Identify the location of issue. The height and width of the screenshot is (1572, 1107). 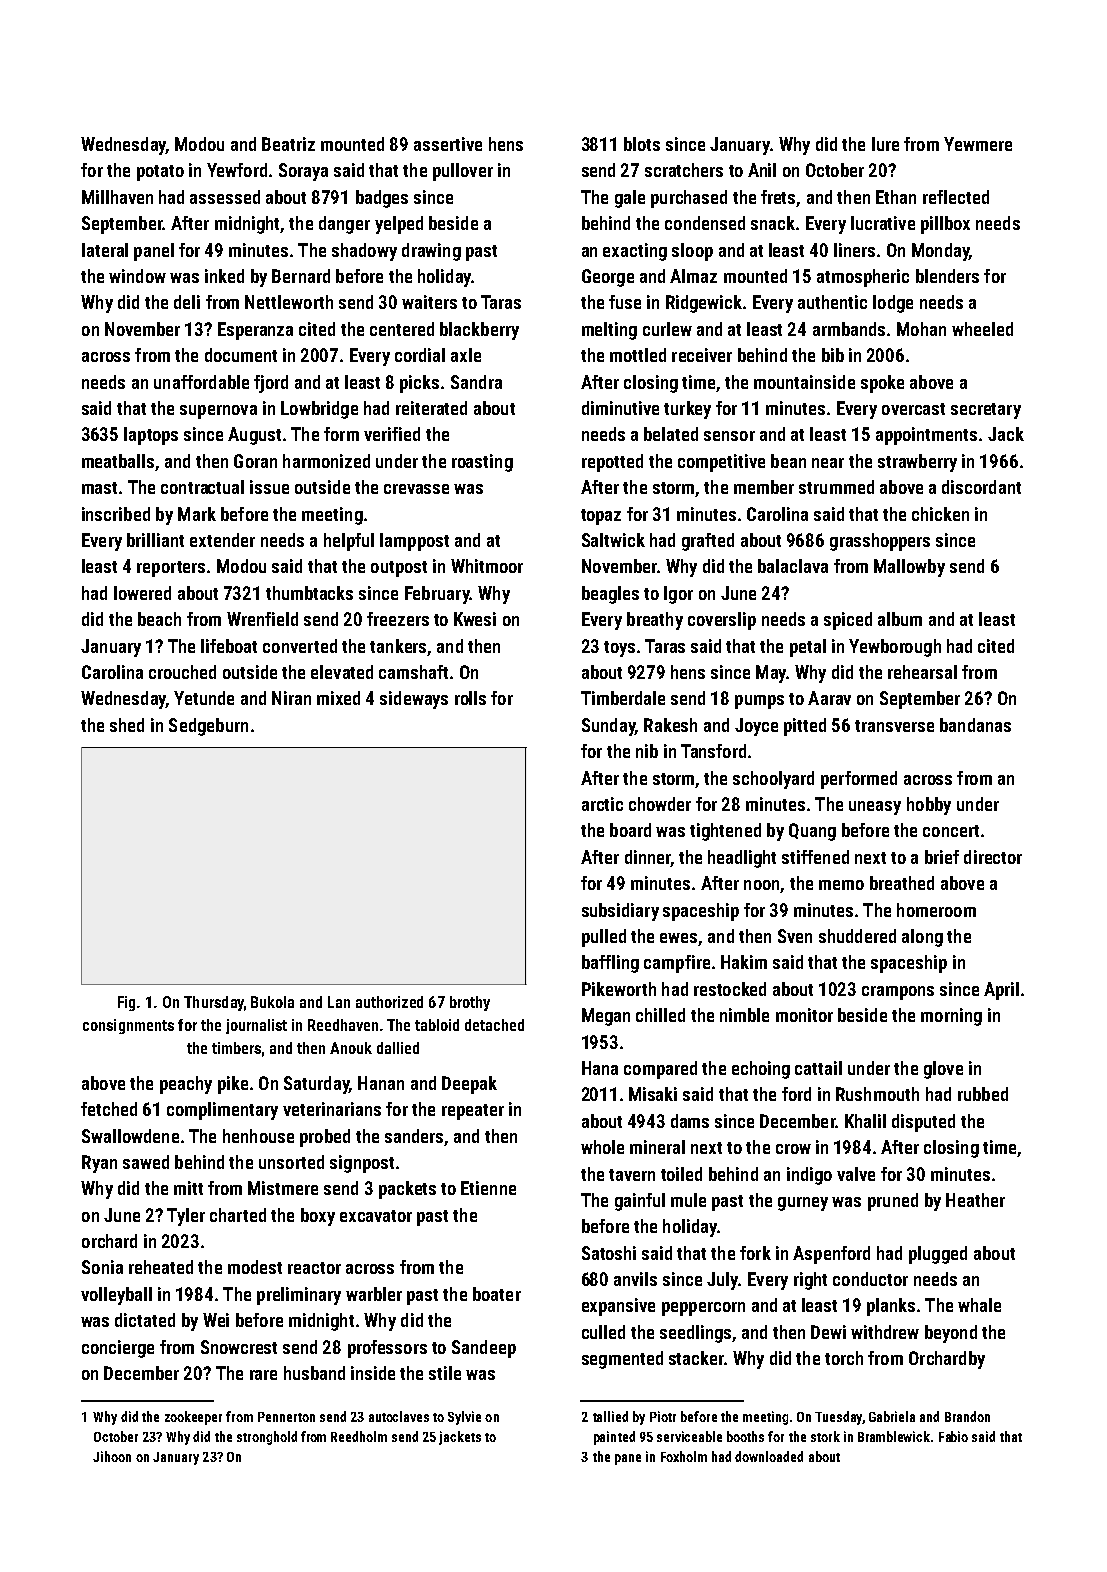
(269, 487).
